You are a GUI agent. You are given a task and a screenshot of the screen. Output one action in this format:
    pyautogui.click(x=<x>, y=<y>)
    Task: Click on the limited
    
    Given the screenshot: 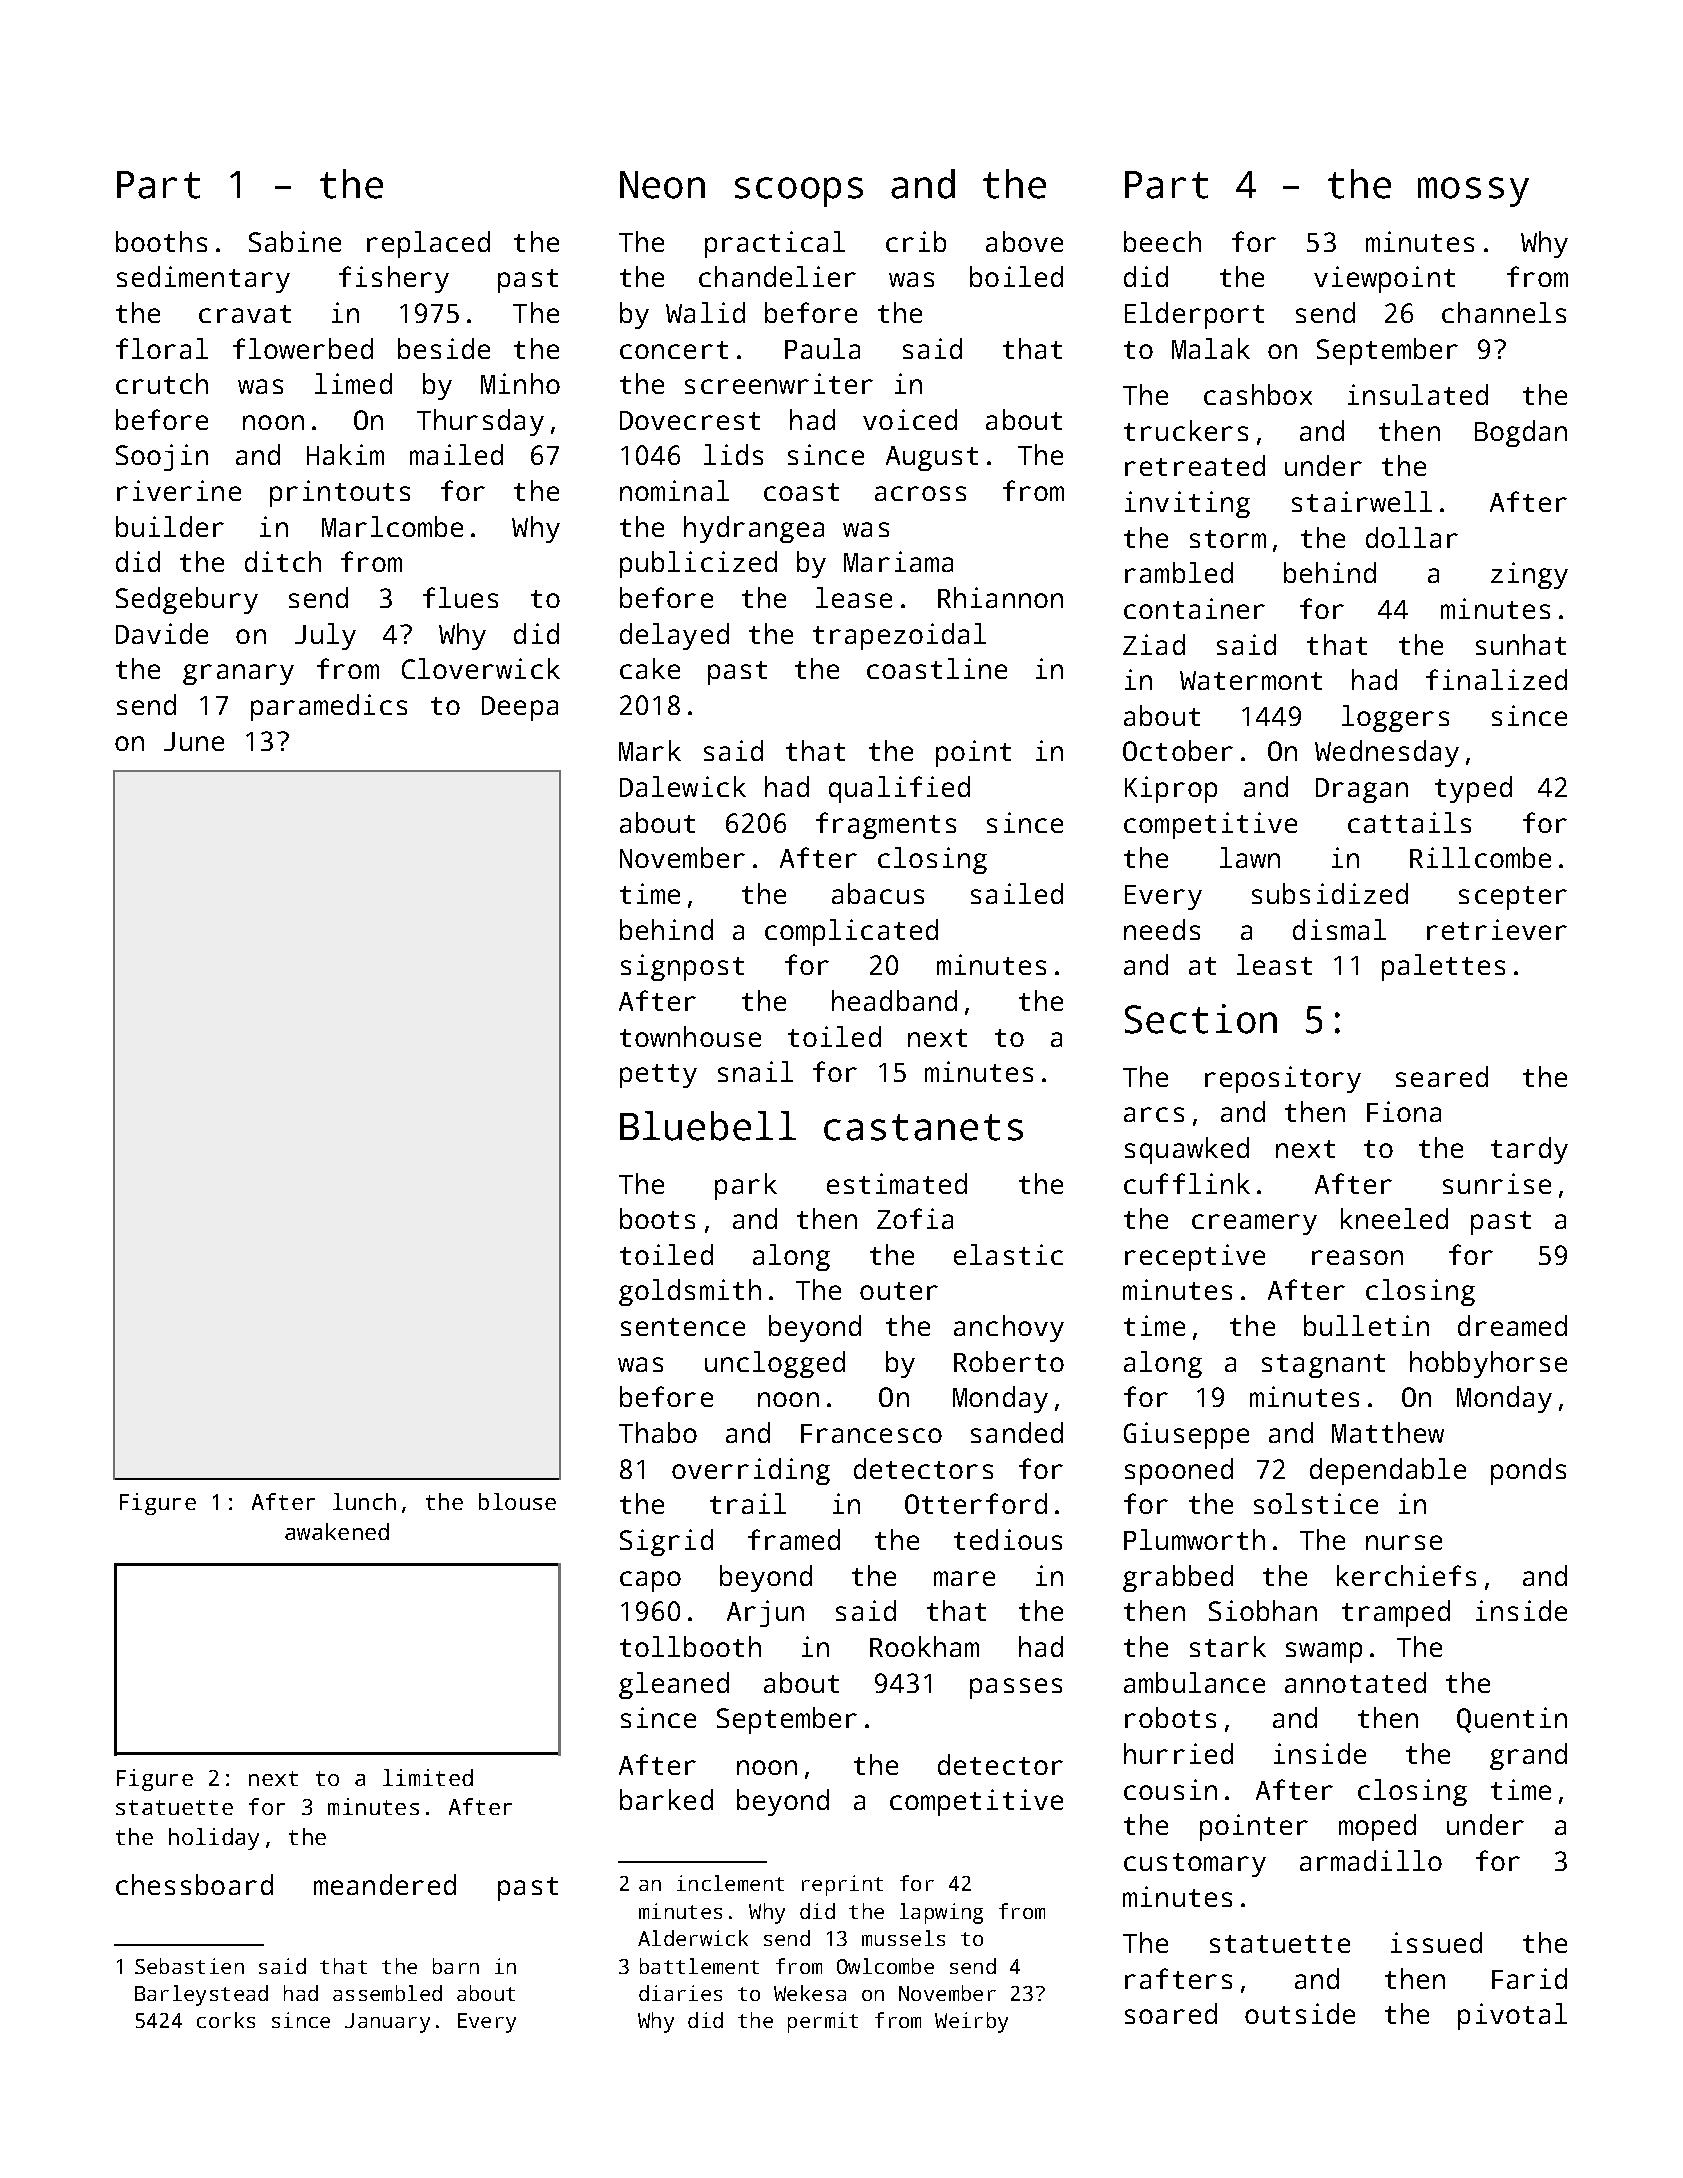 What is the action you would take?
    pyautogui.click(x=428, y=1777)
